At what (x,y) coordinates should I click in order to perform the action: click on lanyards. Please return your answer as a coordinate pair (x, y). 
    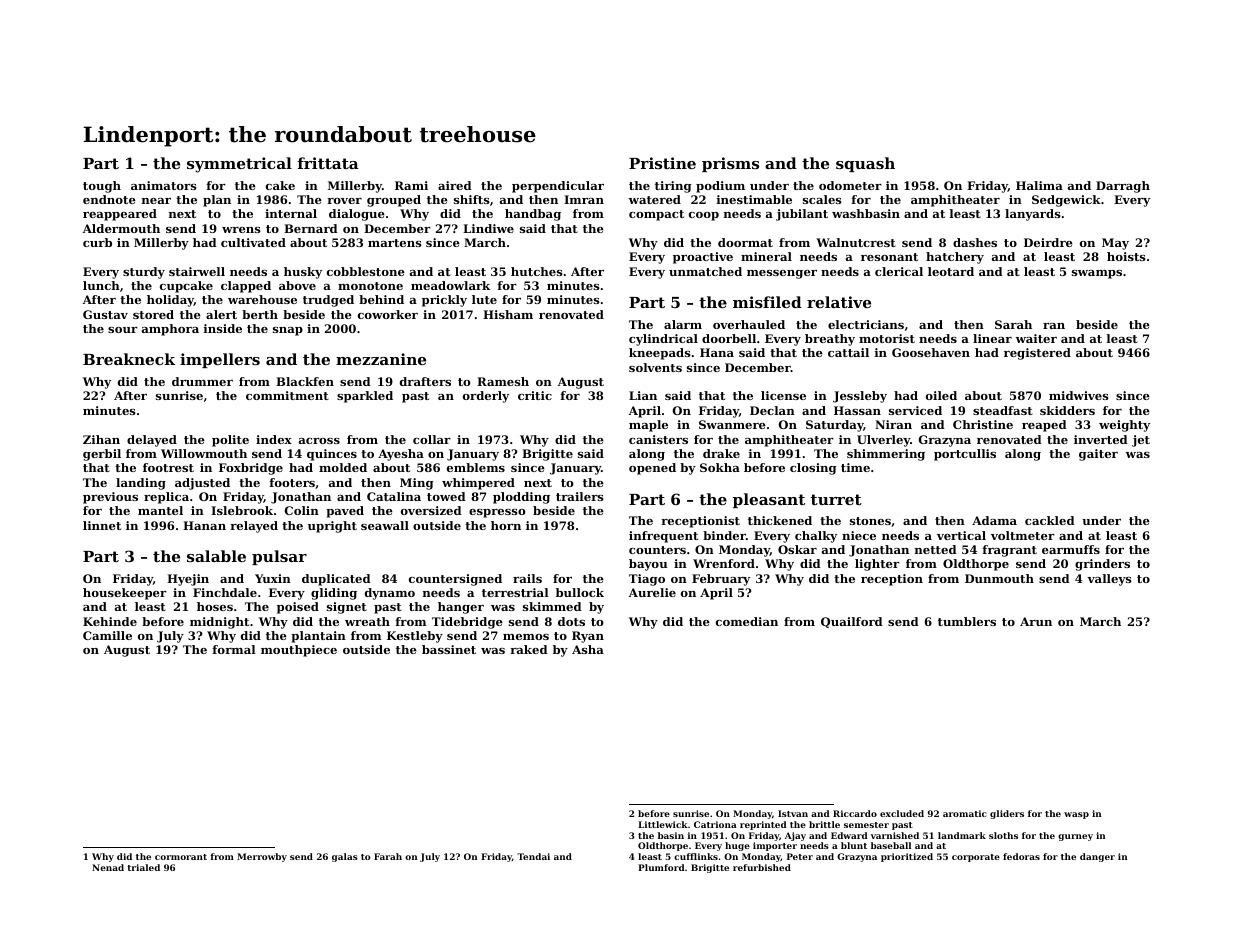
    Looking at the image, I should click on (1033, 215).
